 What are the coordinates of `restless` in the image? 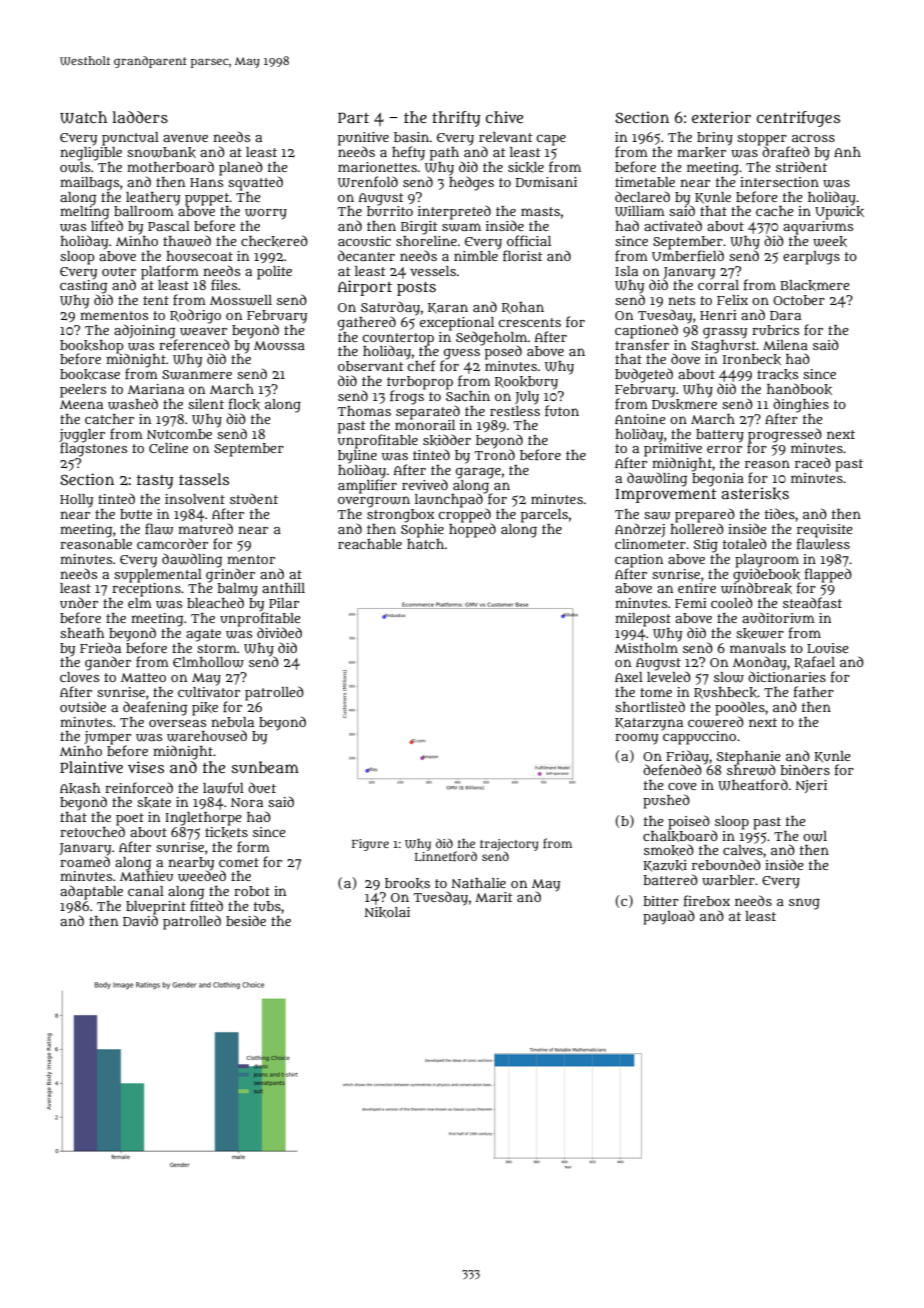 It's located at (515, 411).
